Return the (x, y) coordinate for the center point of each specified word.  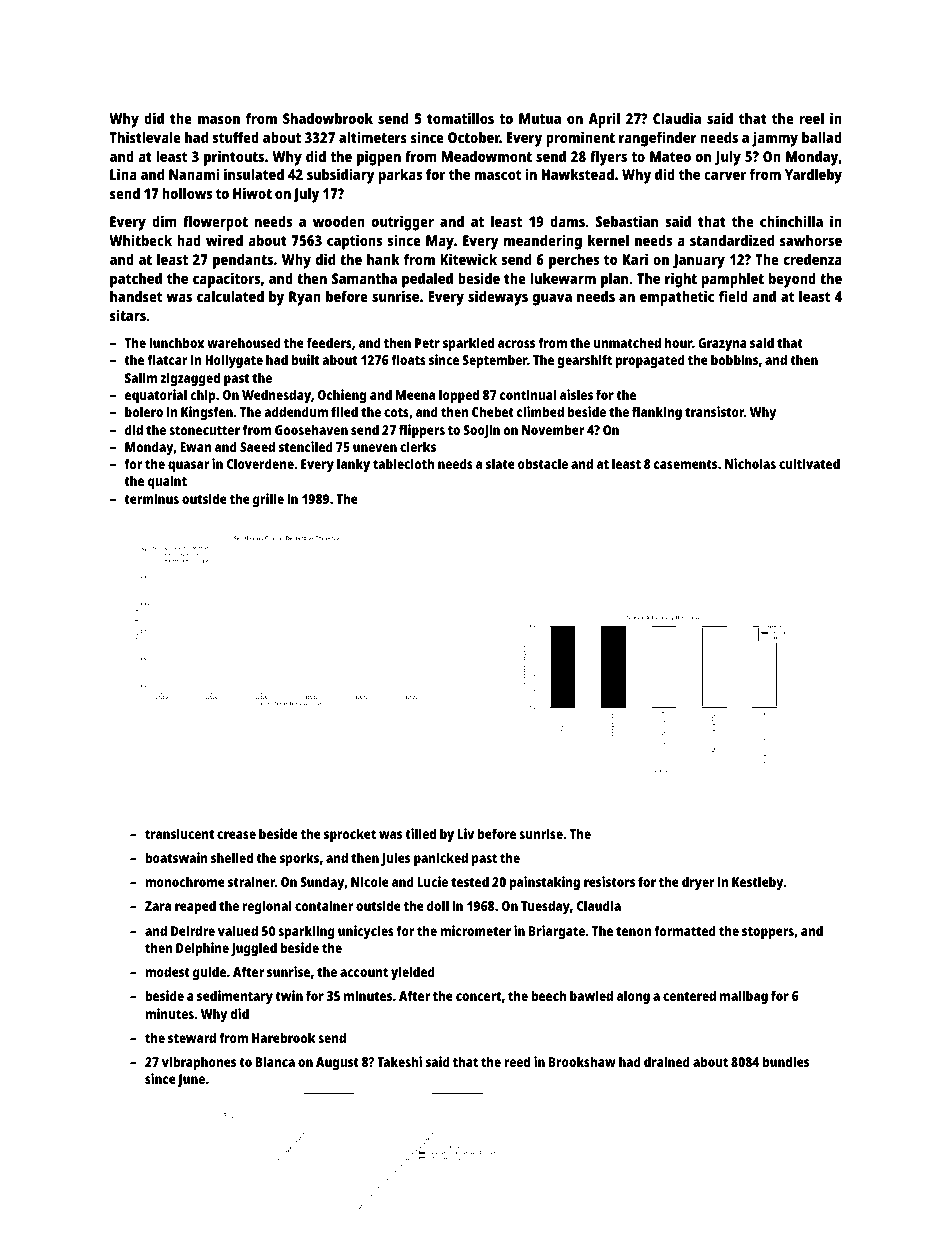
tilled (420, 833)
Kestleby (758, 883)
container (324, 905)
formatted (685, 930)
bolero (144, 411)
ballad (822, 137)
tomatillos (460, 118)
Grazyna (722, 344)
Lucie (433, 881)
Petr (427, 343)
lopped (459, 396)
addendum (296, 411)
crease (236, 835)
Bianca (275, 1061)
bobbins (734, 359)
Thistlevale (145, 137)
